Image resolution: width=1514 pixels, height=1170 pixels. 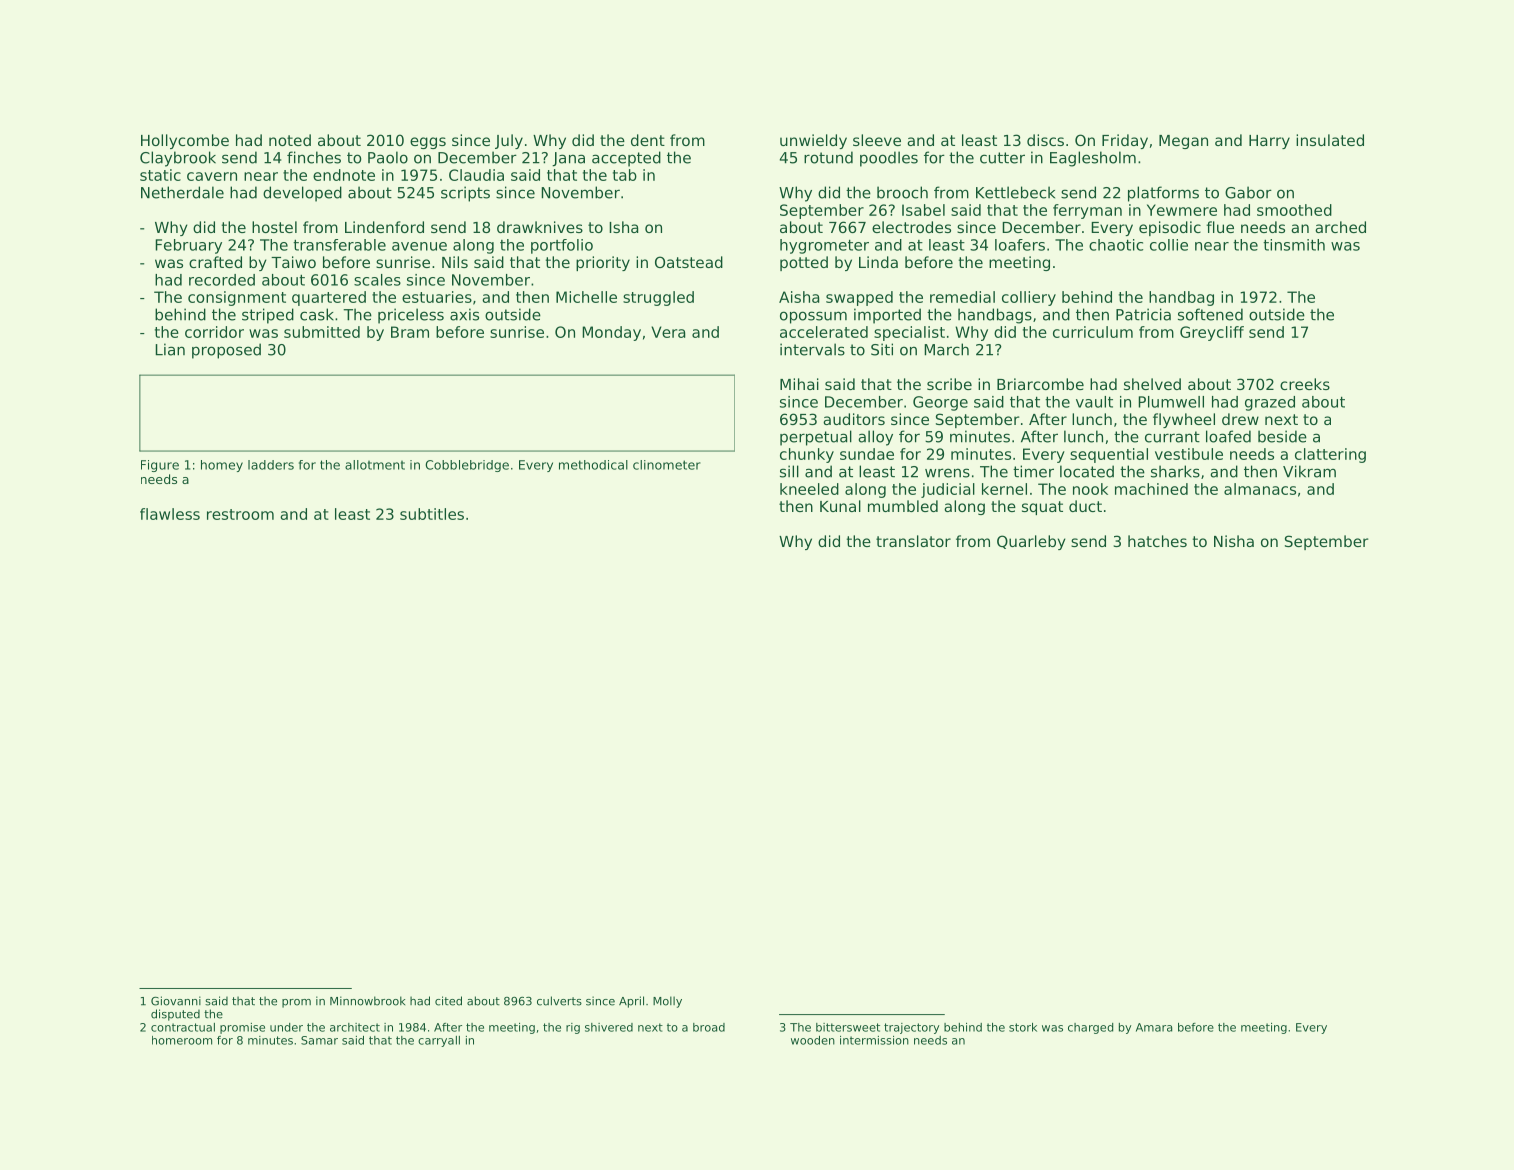 I want to click on hatches, so click(x=1157, y=541).
